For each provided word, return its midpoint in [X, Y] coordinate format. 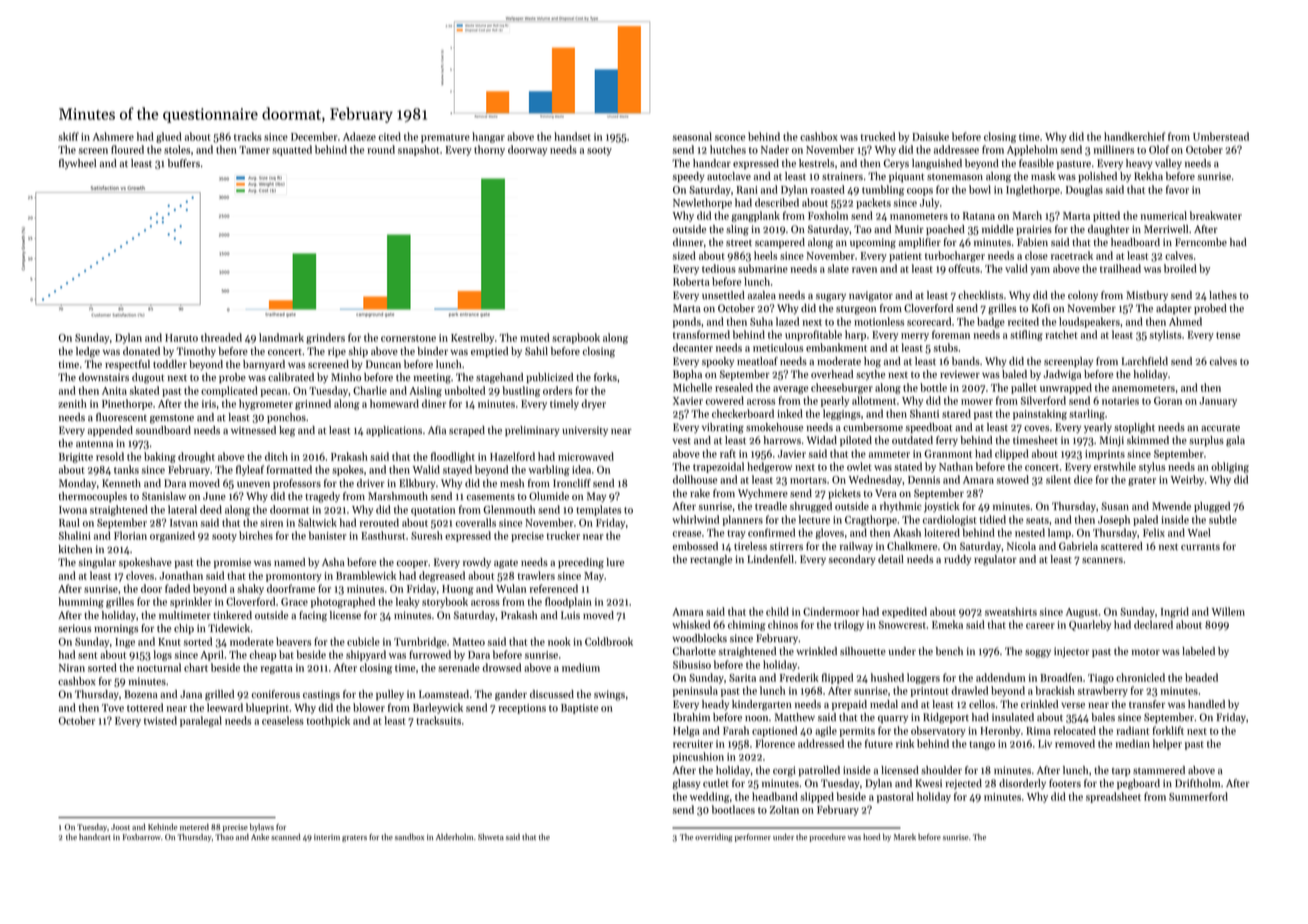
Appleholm [1032, 150]
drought [196, 457]
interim [327, 837]
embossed [695, 546]
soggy [1038, 653]
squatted [292, 150]
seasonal [692, 136]
